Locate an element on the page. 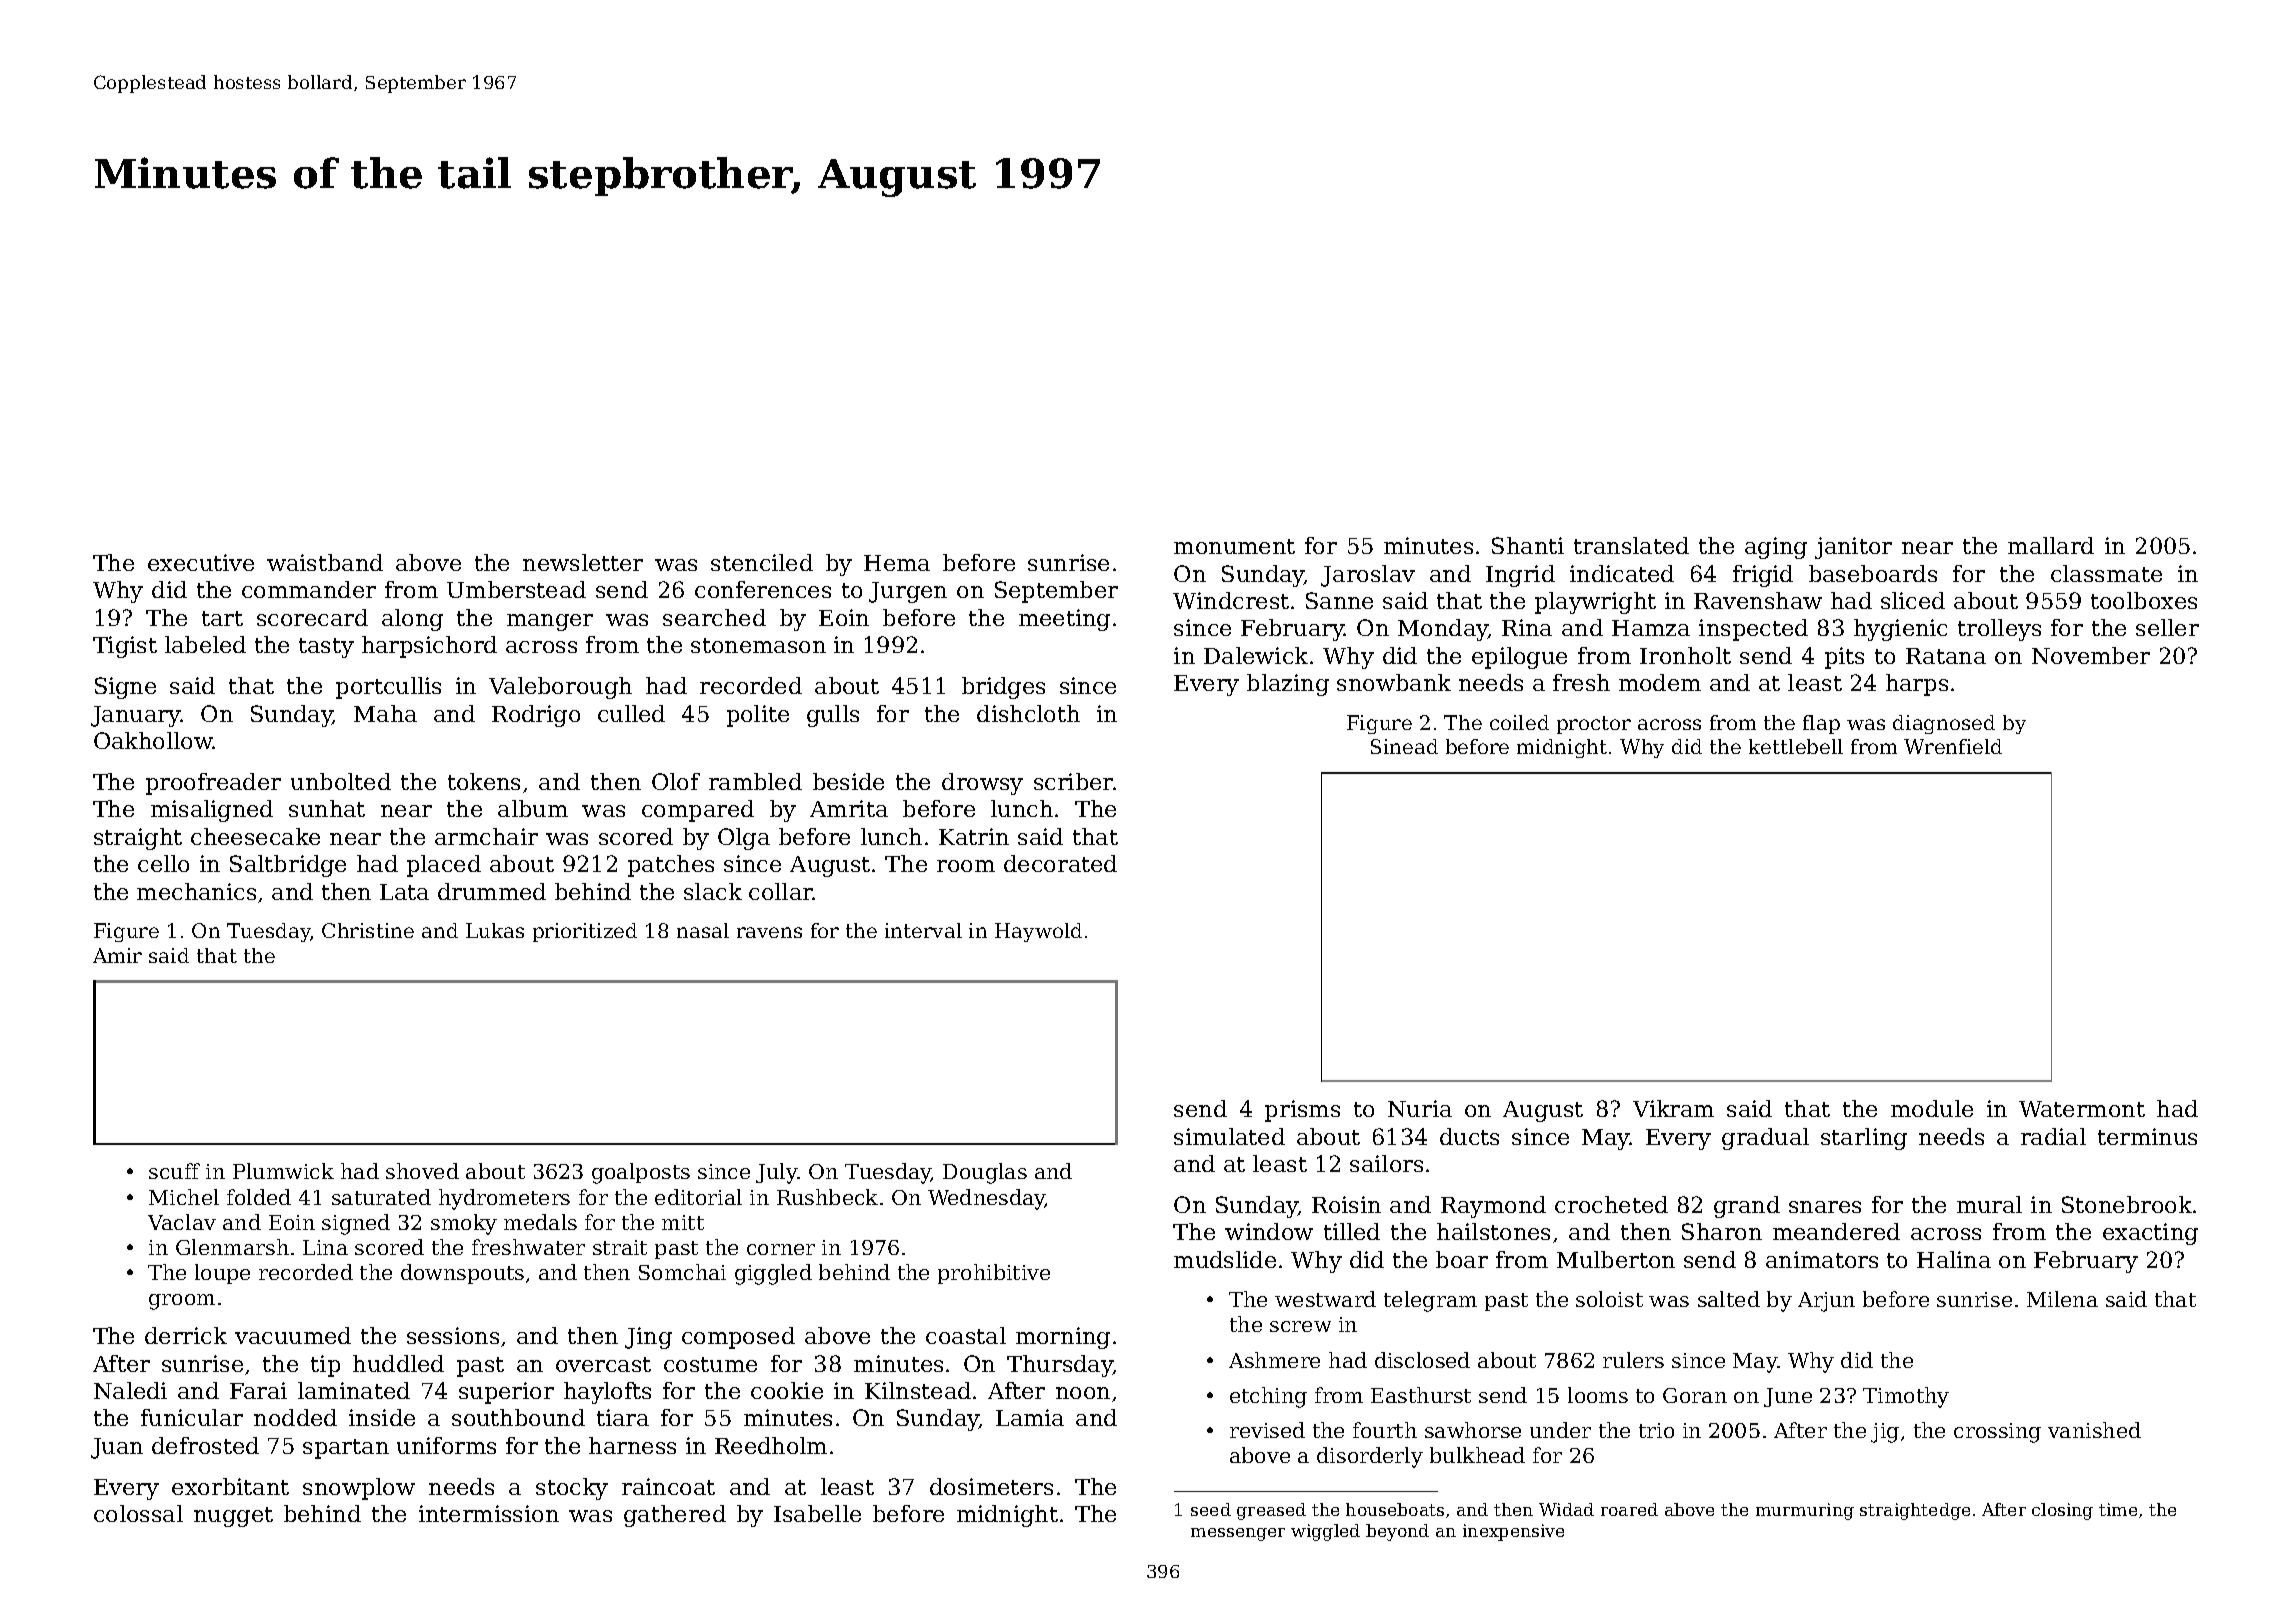  monument is located at coordinates (1234, 546).
